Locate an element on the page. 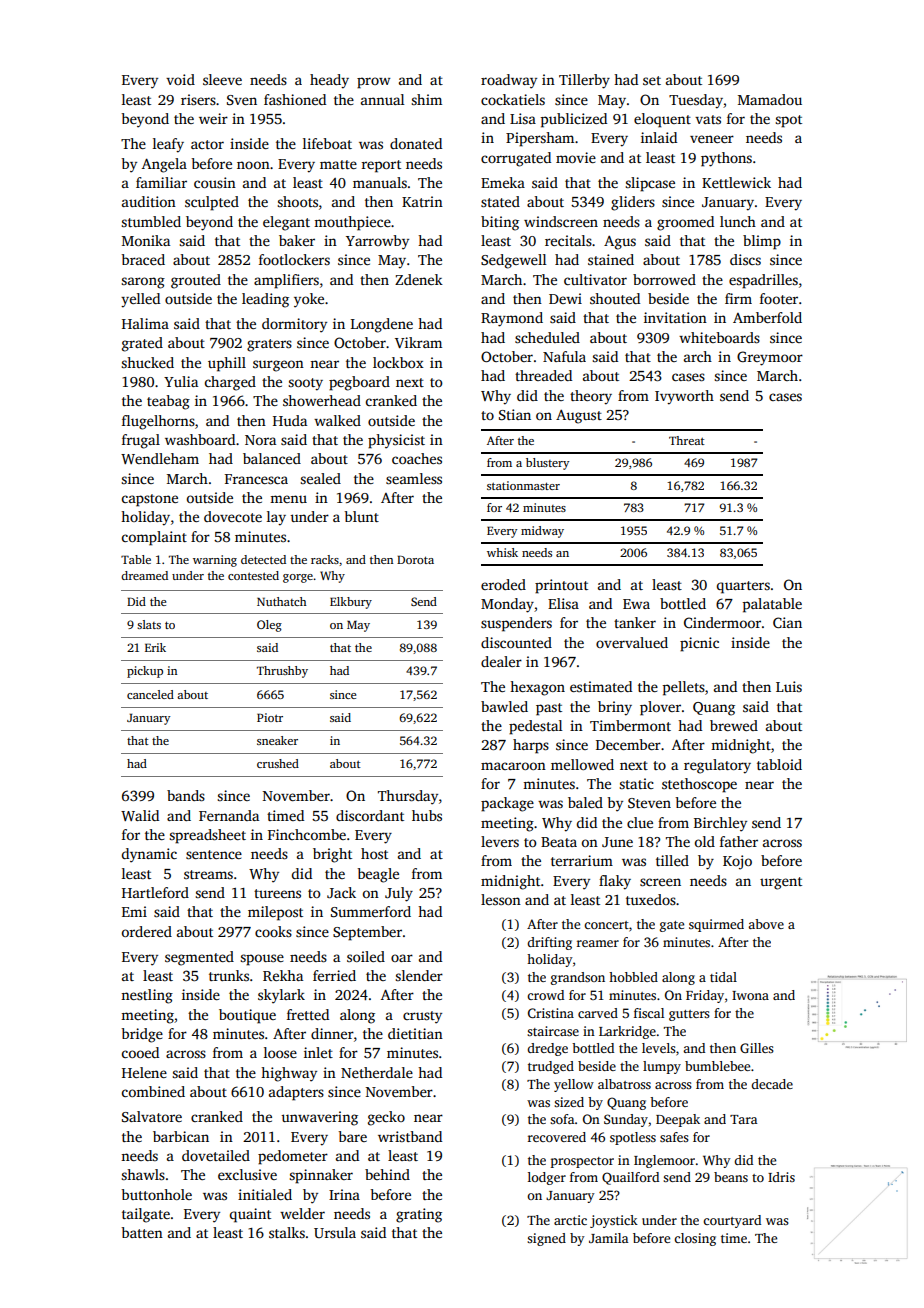  Walid is located at coordinates (140, 815).
